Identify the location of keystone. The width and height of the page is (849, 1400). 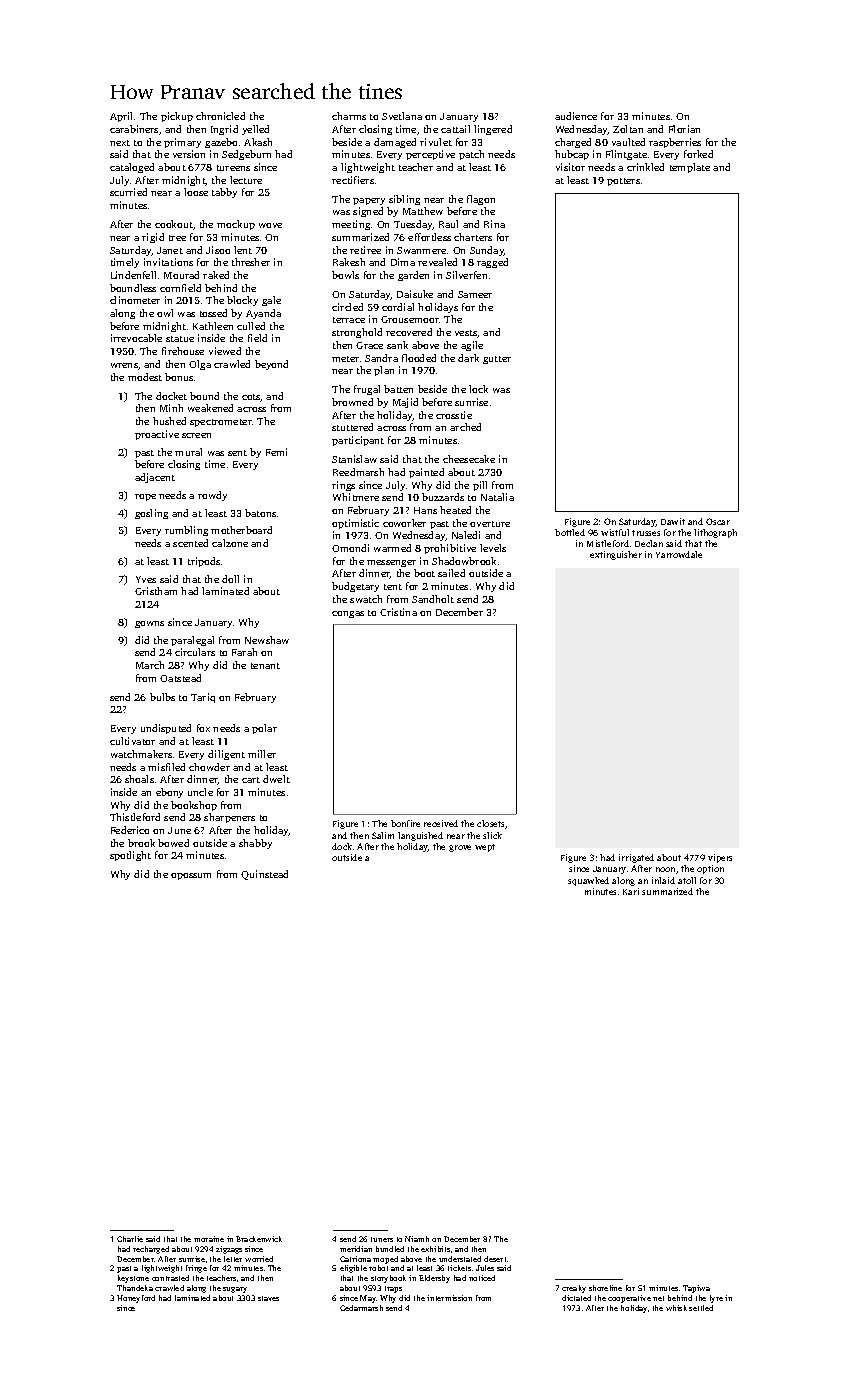
(133, 1279).
